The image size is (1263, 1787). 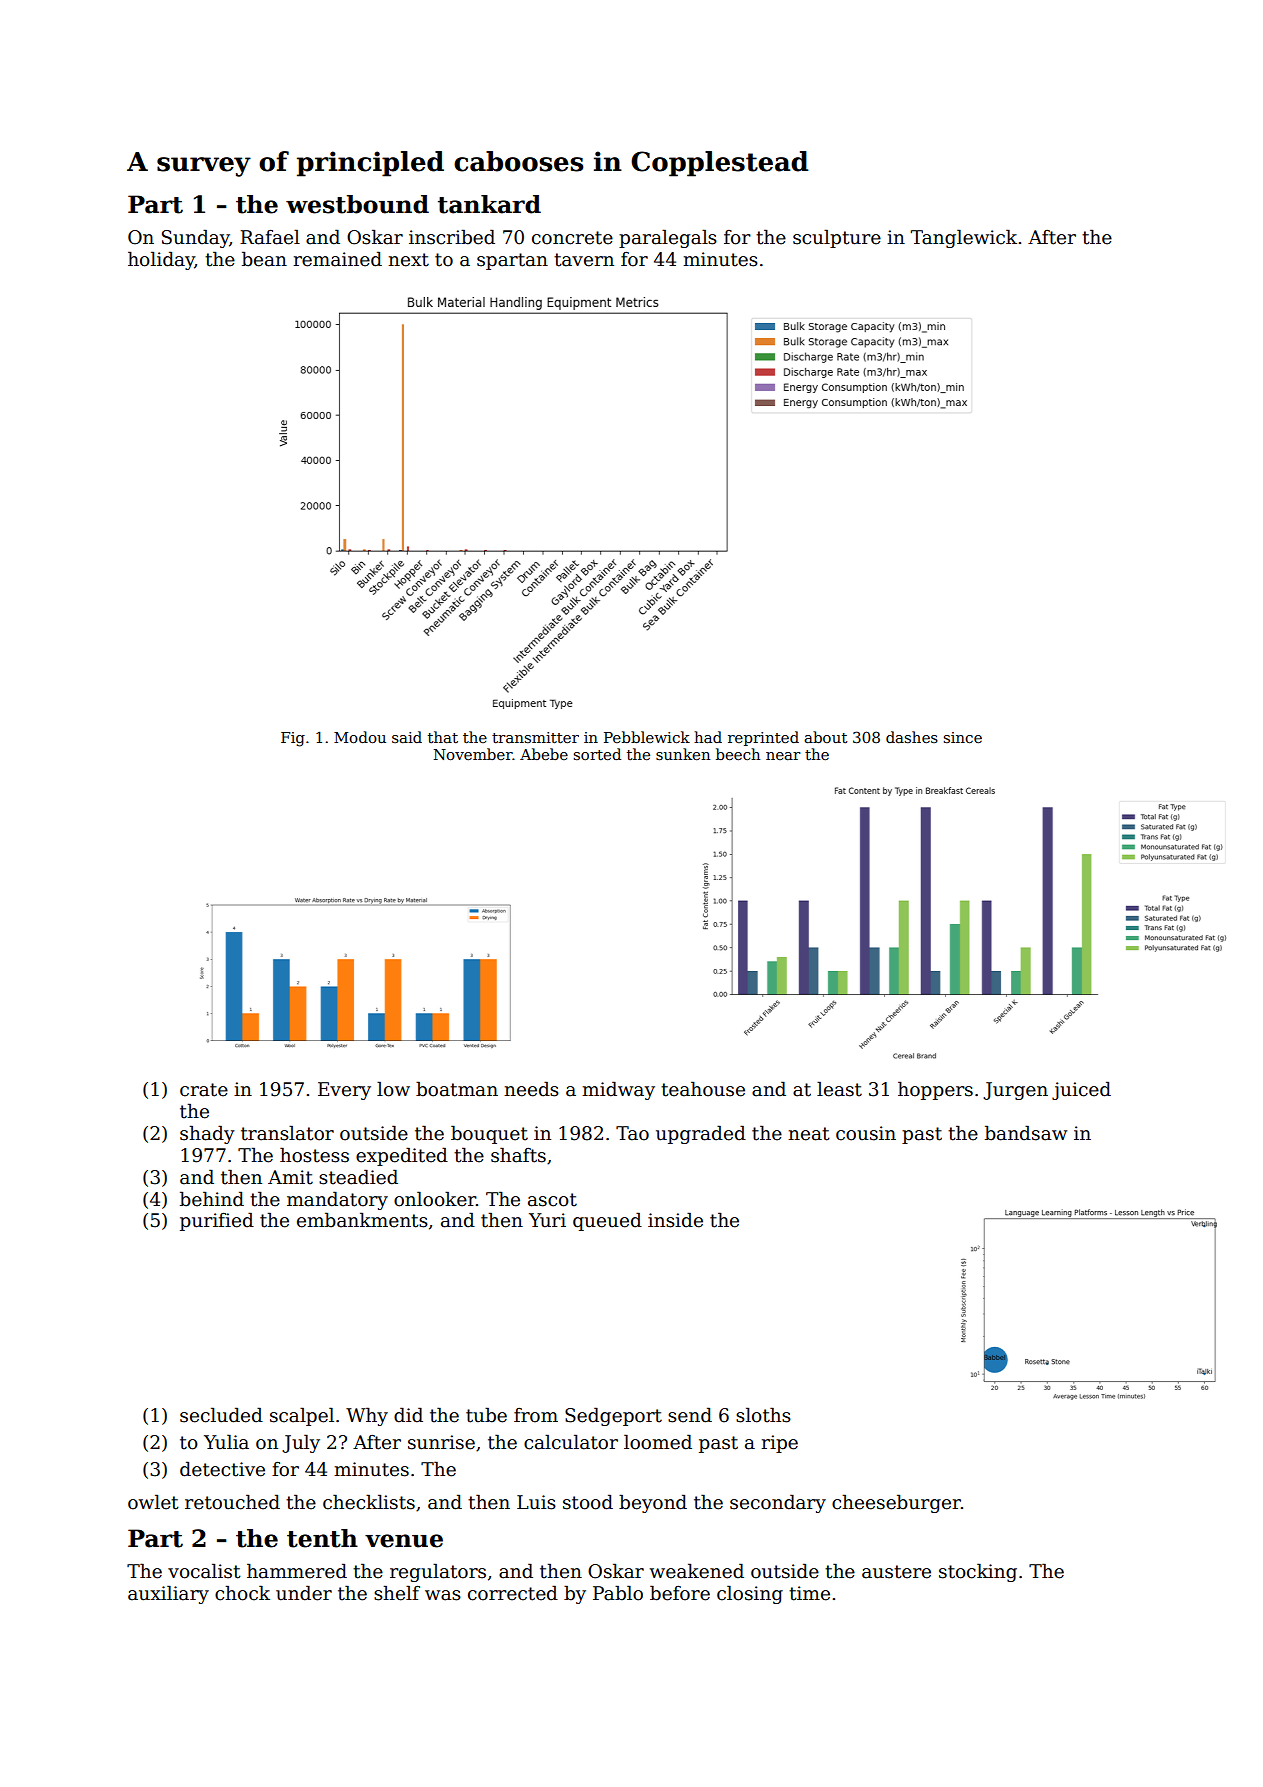 I want to click on onlooker, so click(x=435, y=1199).
